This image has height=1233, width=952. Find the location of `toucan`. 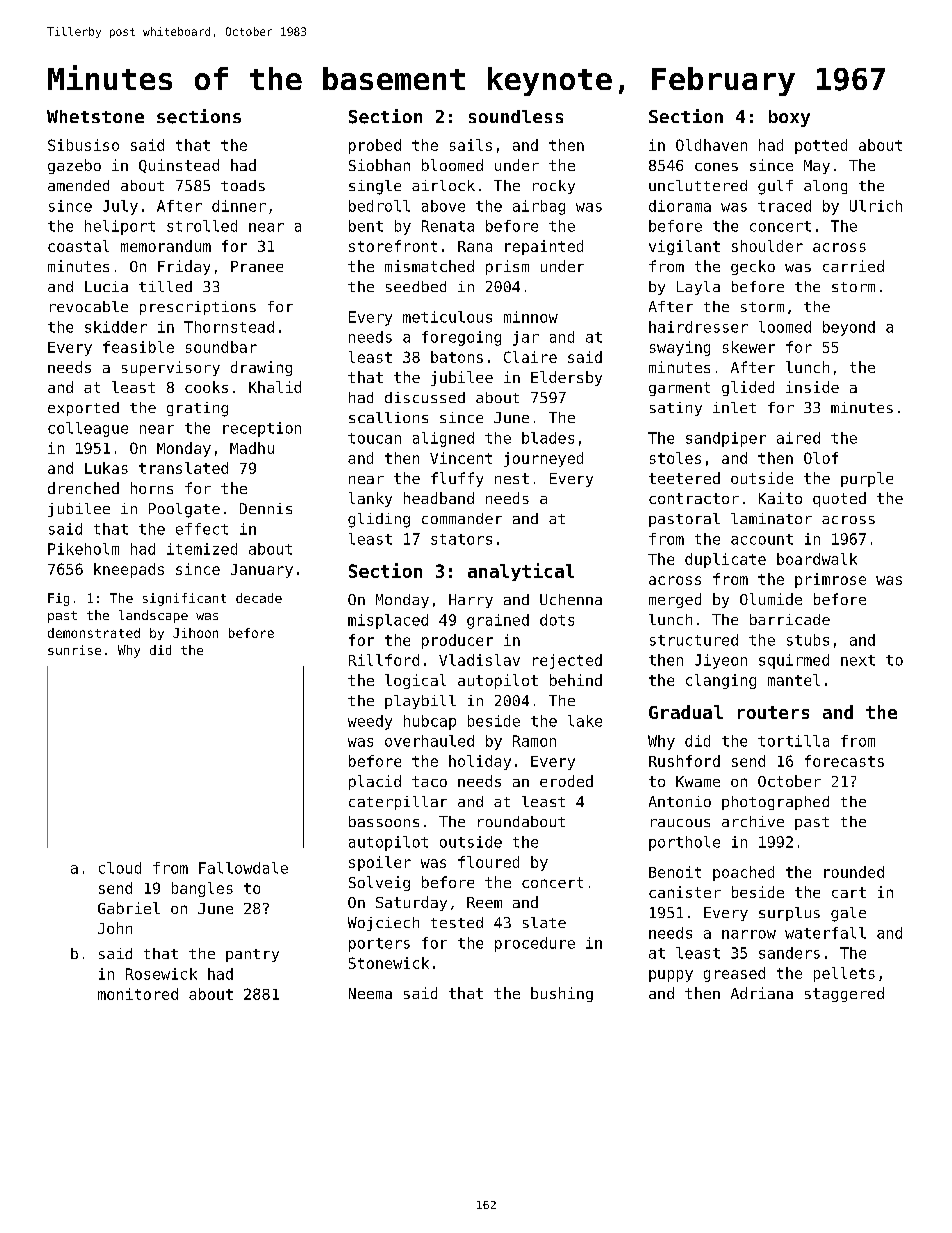

toucan is located at coordinates (374, 438).
